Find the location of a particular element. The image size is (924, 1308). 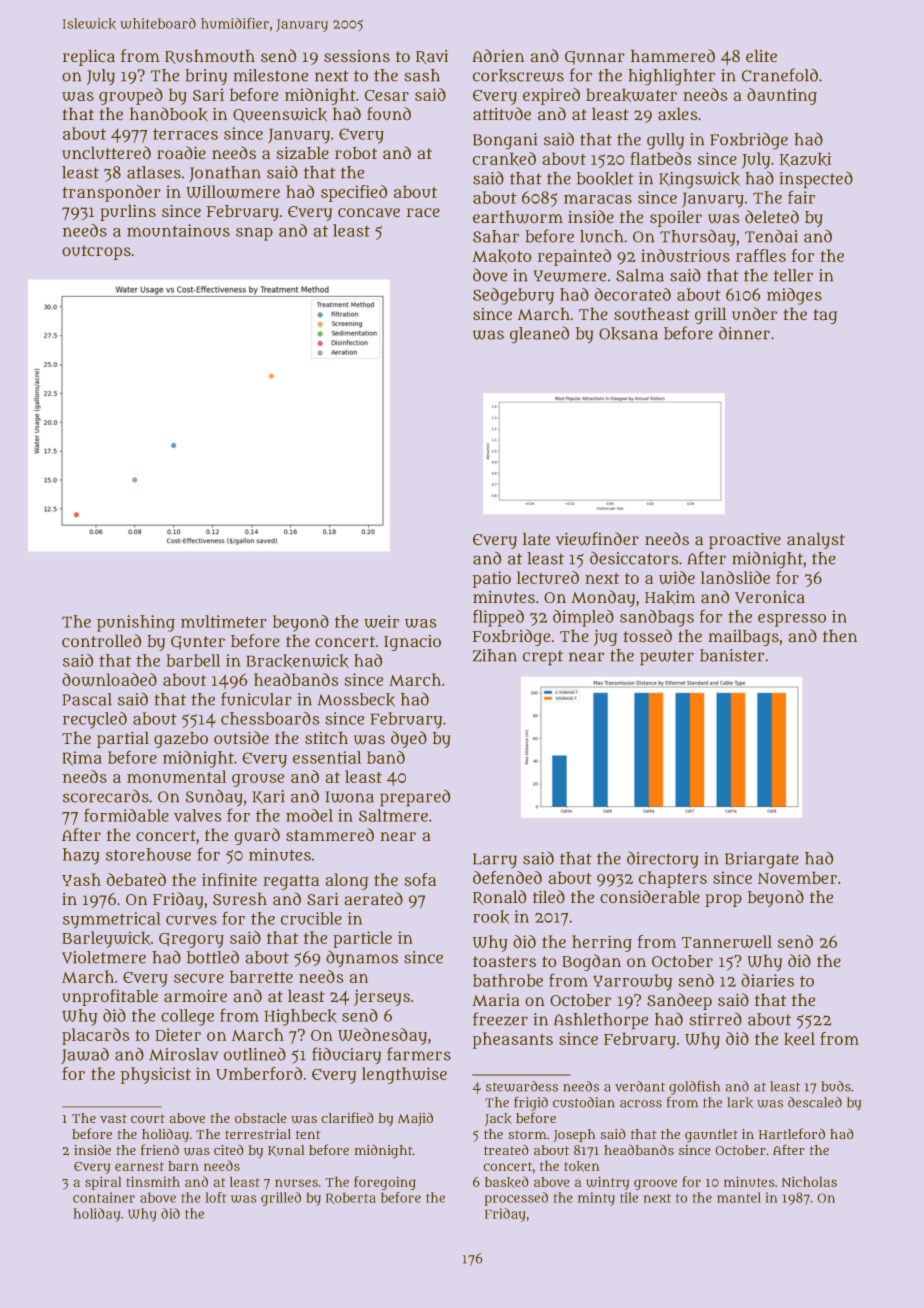

elite is located at coordinates (761, 55).
